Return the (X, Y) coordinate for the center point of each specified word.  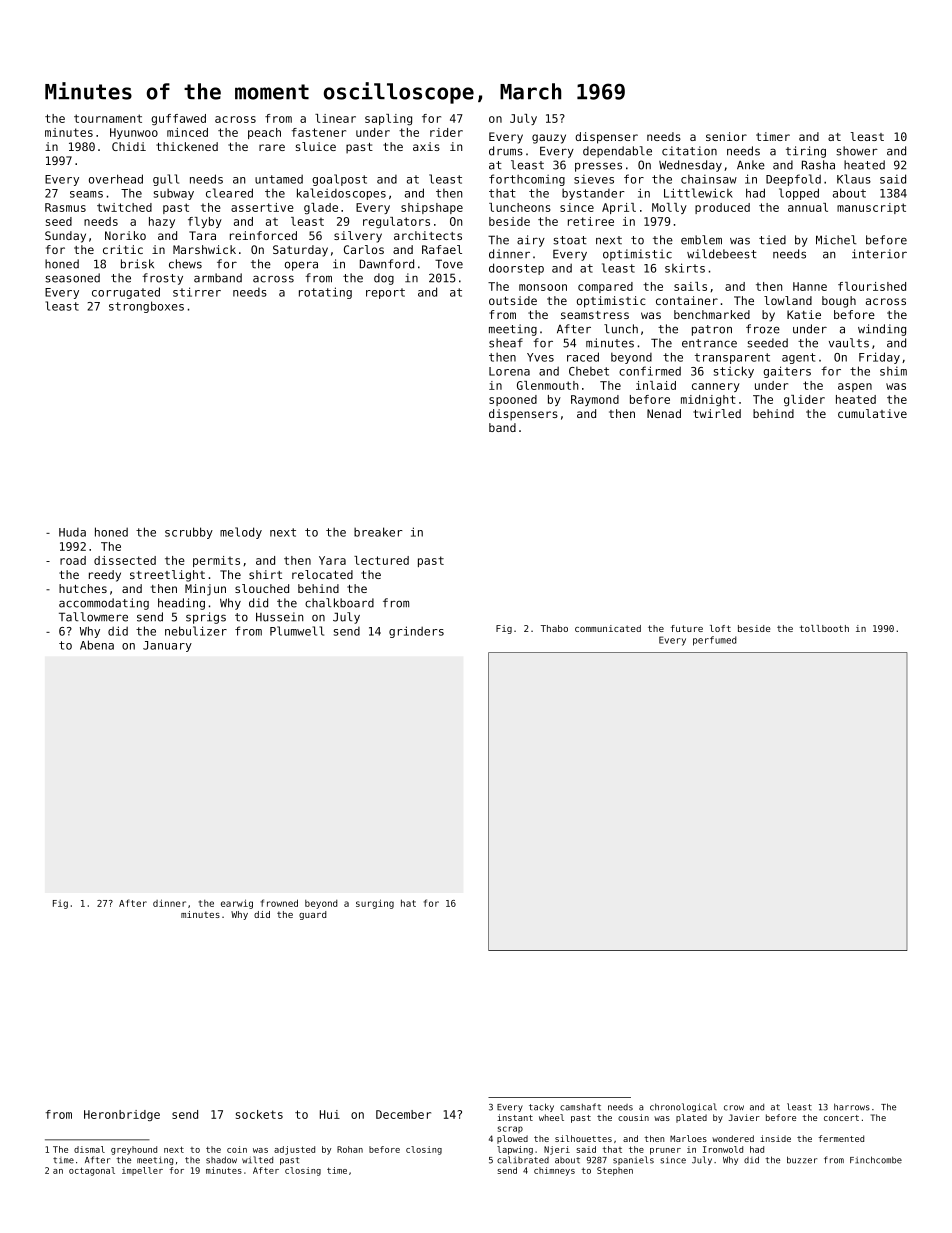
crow (734, 1108)
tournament (108, 118)
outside (513, 300)
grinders (416, 632)
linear (335, 118)
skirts (685, 268)
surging (375, 904)
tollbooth (824, 628)
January (167, 646)
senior (726, 136)
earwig (237, 904)
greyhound (134, 1150)
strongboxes (146, 307)
